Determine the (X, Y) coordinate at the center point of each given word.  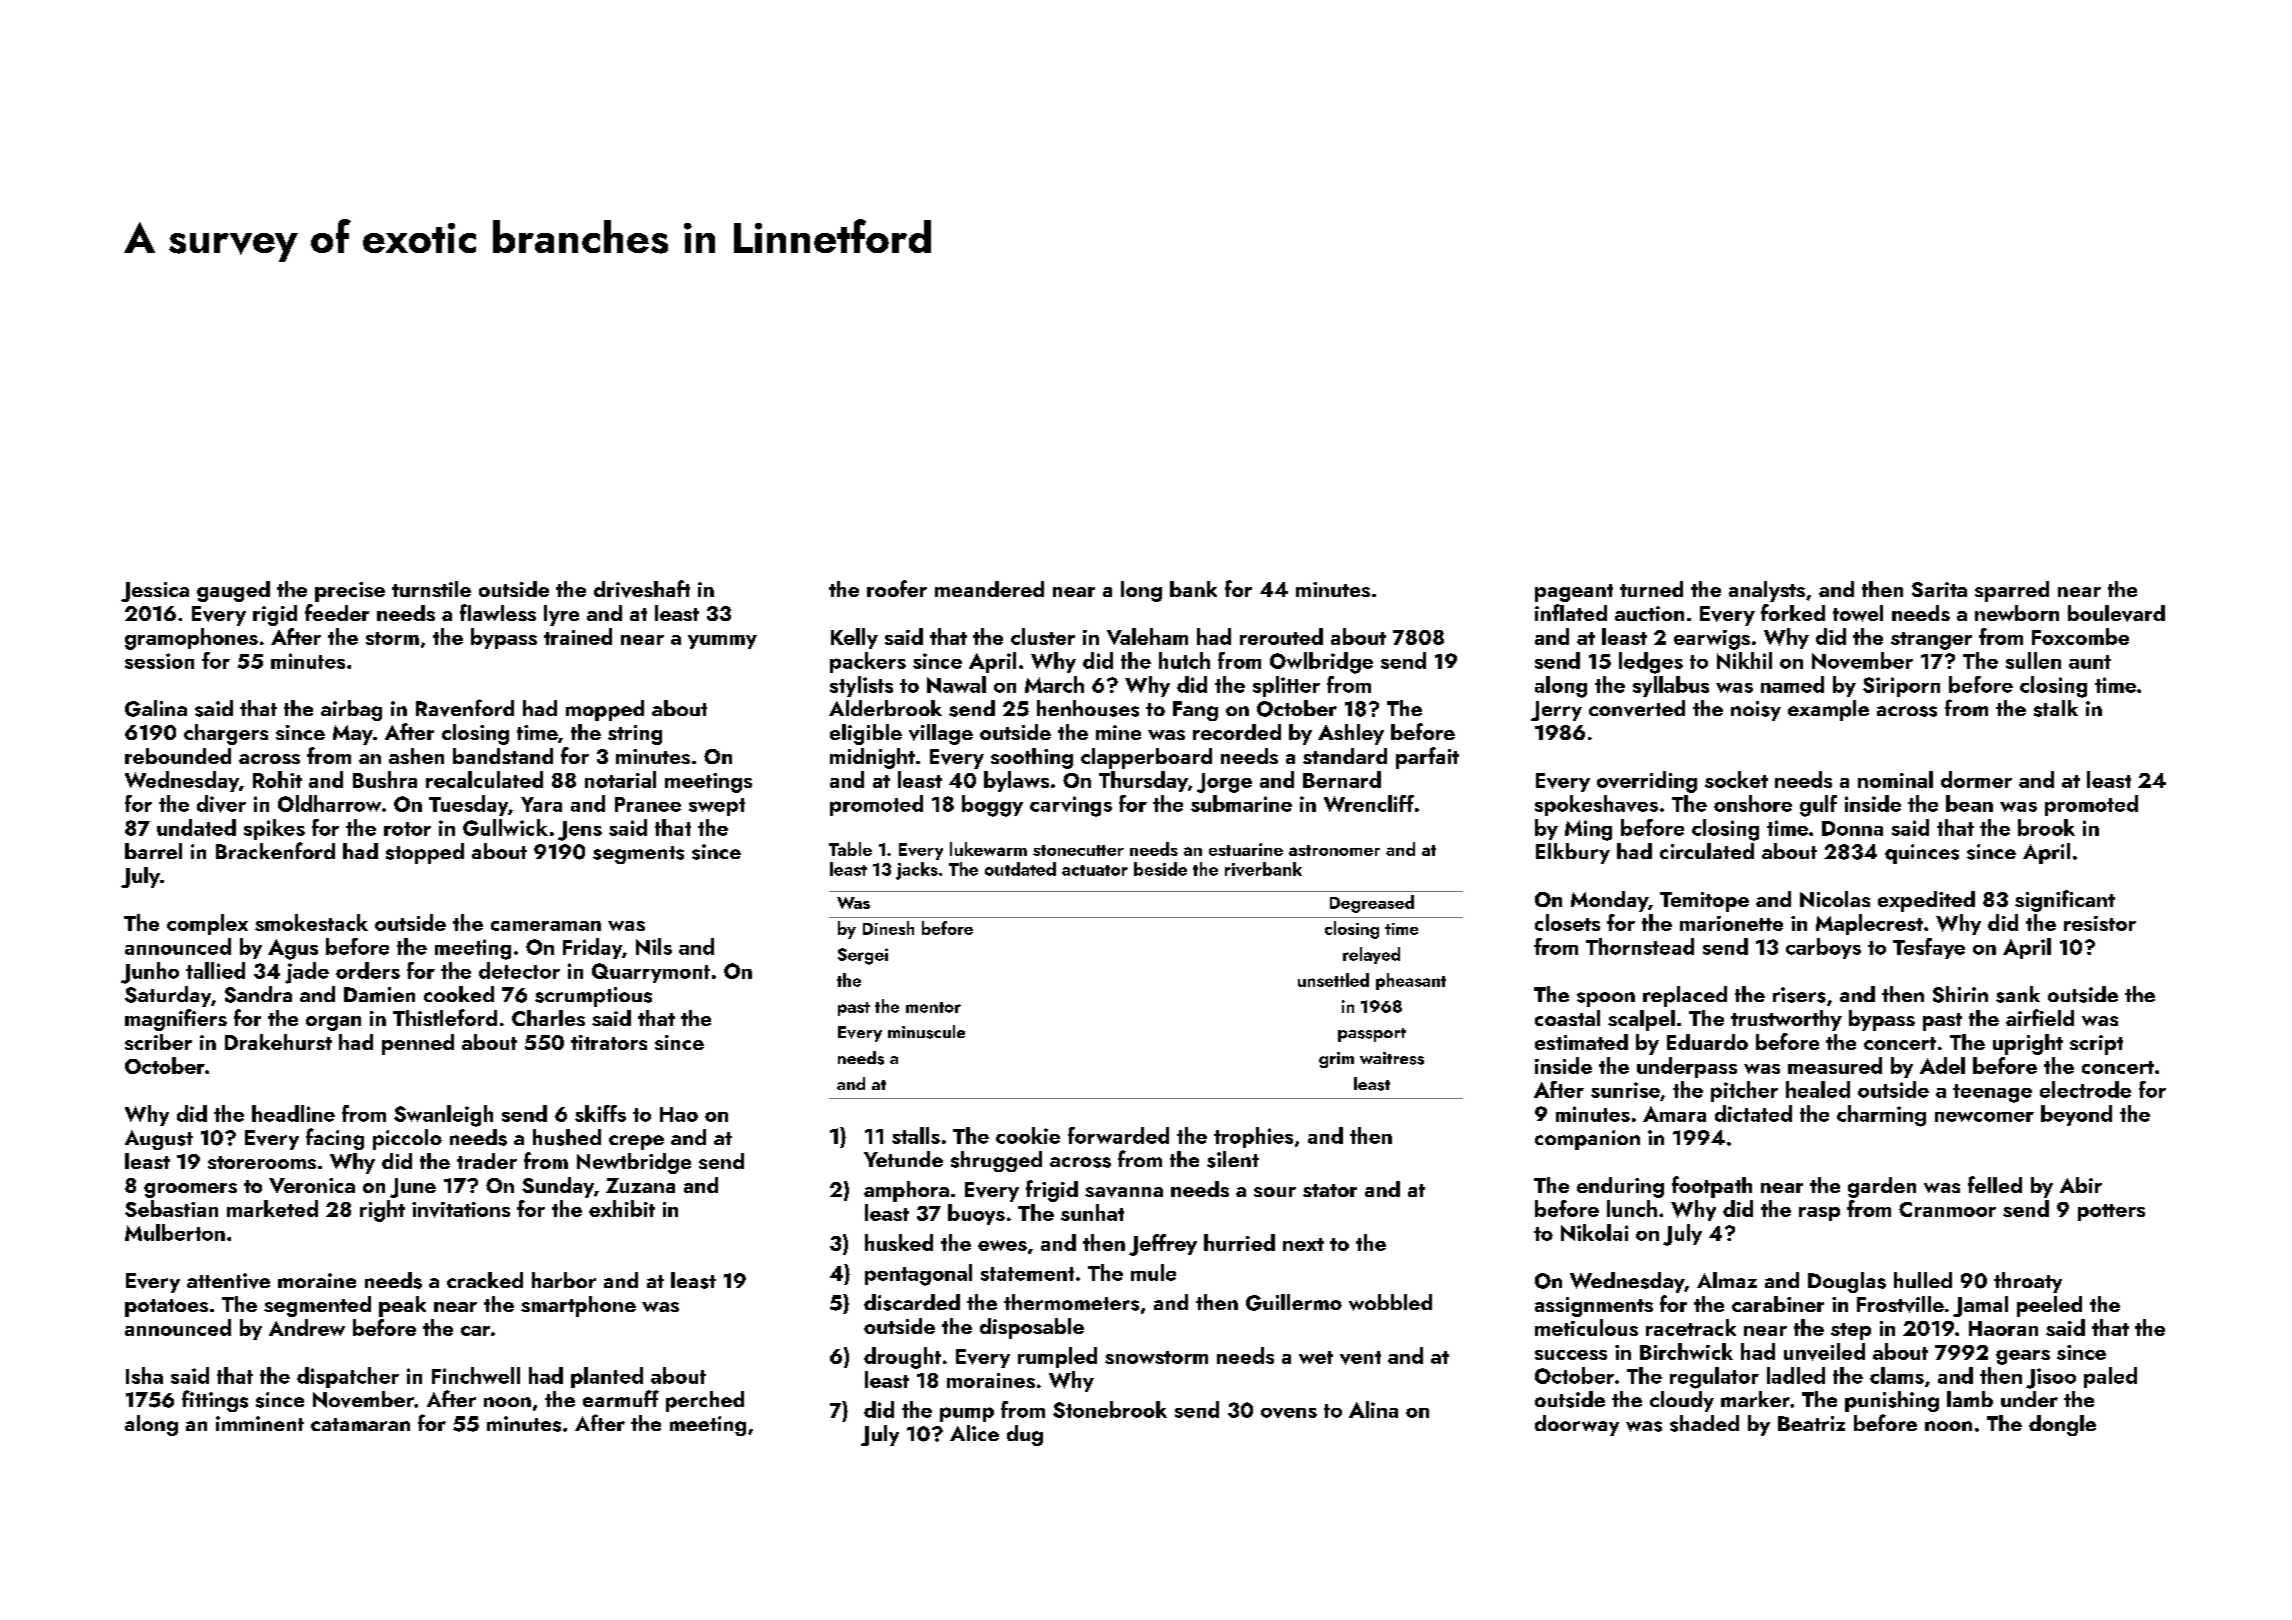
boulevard (2116, 613)
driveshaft (642, 589)
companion (1587, 1140)
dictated (1753, 1113)
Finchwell (476, 1375)
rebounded (178, 756)
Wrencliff (1369, 803)
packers (868, 662)
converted (1637, 708)
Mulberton (175, 1232)
